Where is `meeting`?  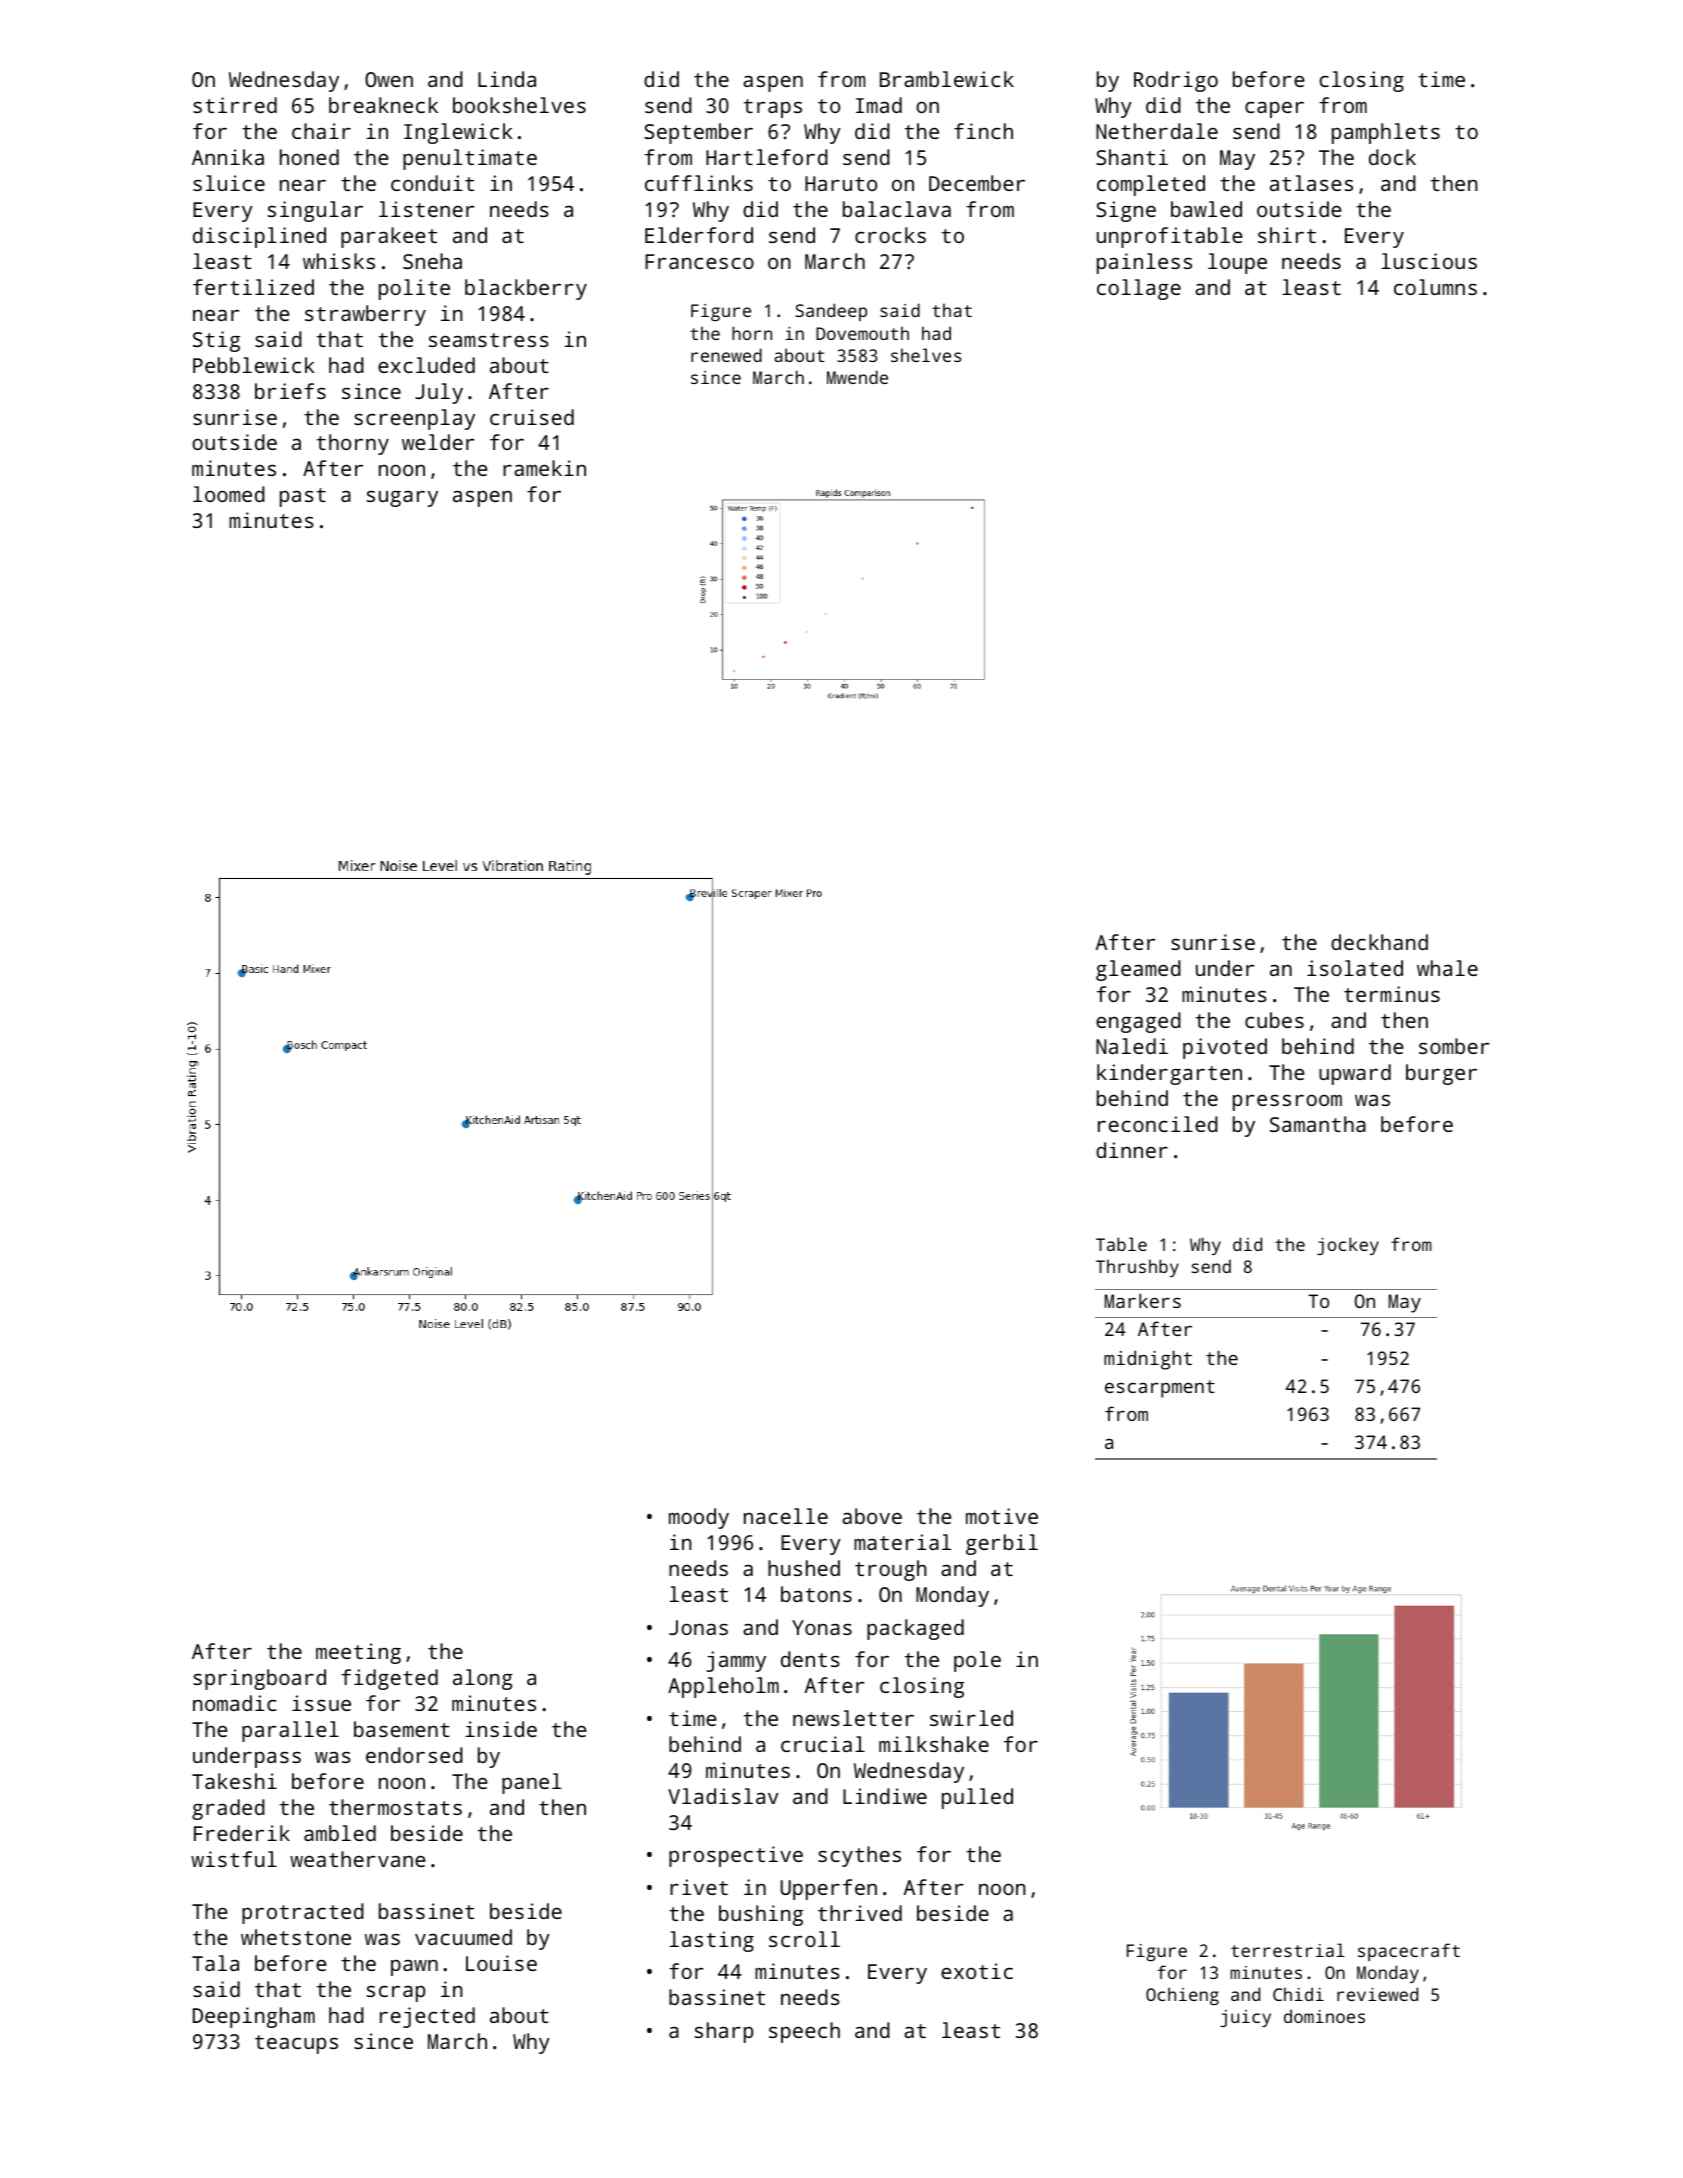 meeting is located at coordinates (358, 1653).
